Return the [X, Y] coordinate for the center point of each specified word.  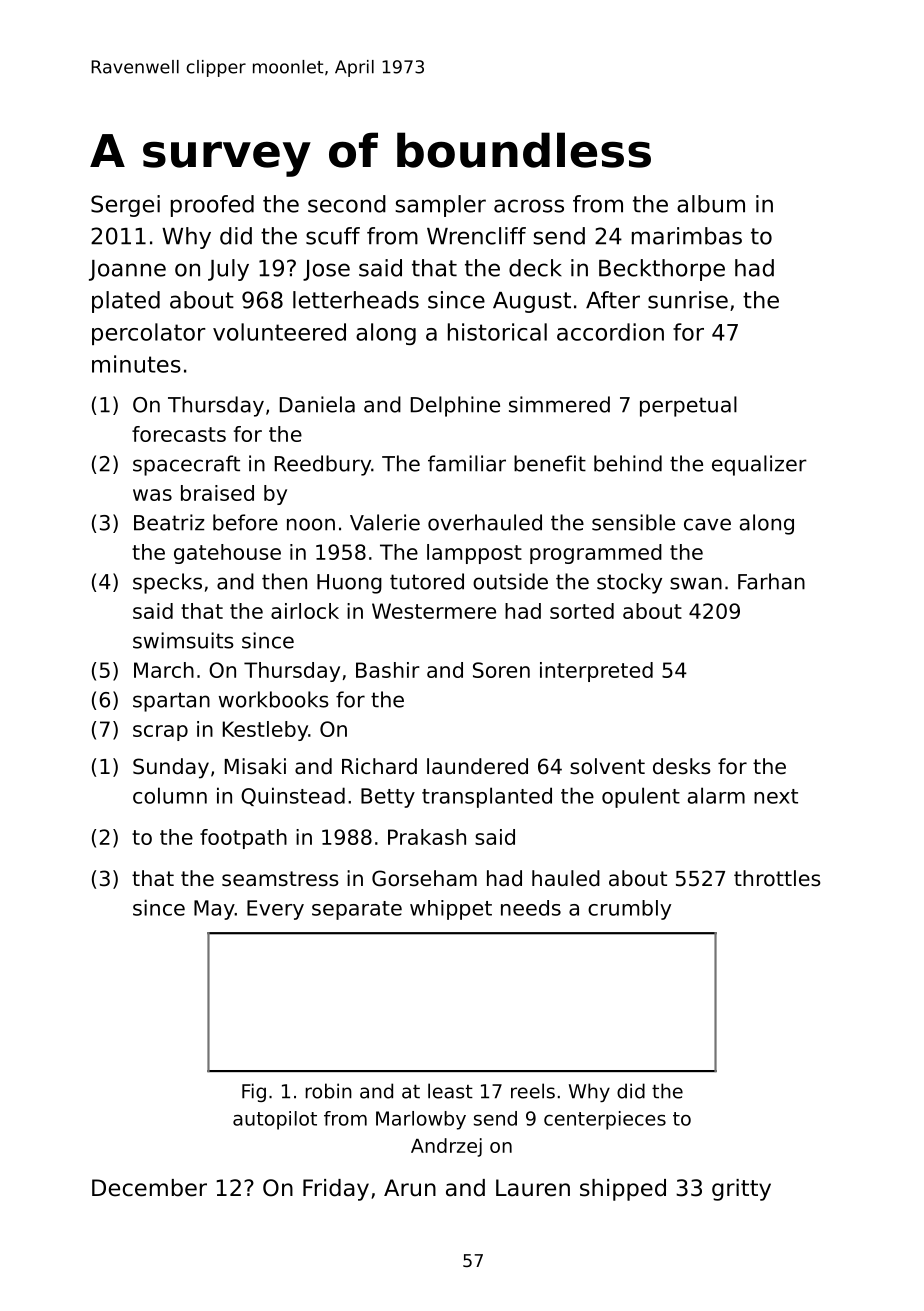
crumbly [629, 910]
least [450, 1091]
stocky [629, 583]
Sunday [171, 768]
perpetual [688, 406]
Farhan [771, 581]
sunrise [688, 300]
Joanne [127, 270]
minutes [136, 364]
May [214, 910]
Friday [336, 1190]
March [164, 670]
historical [497, 332]
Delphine [455, 406]
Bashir [388, 670]
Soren [501, 670]
